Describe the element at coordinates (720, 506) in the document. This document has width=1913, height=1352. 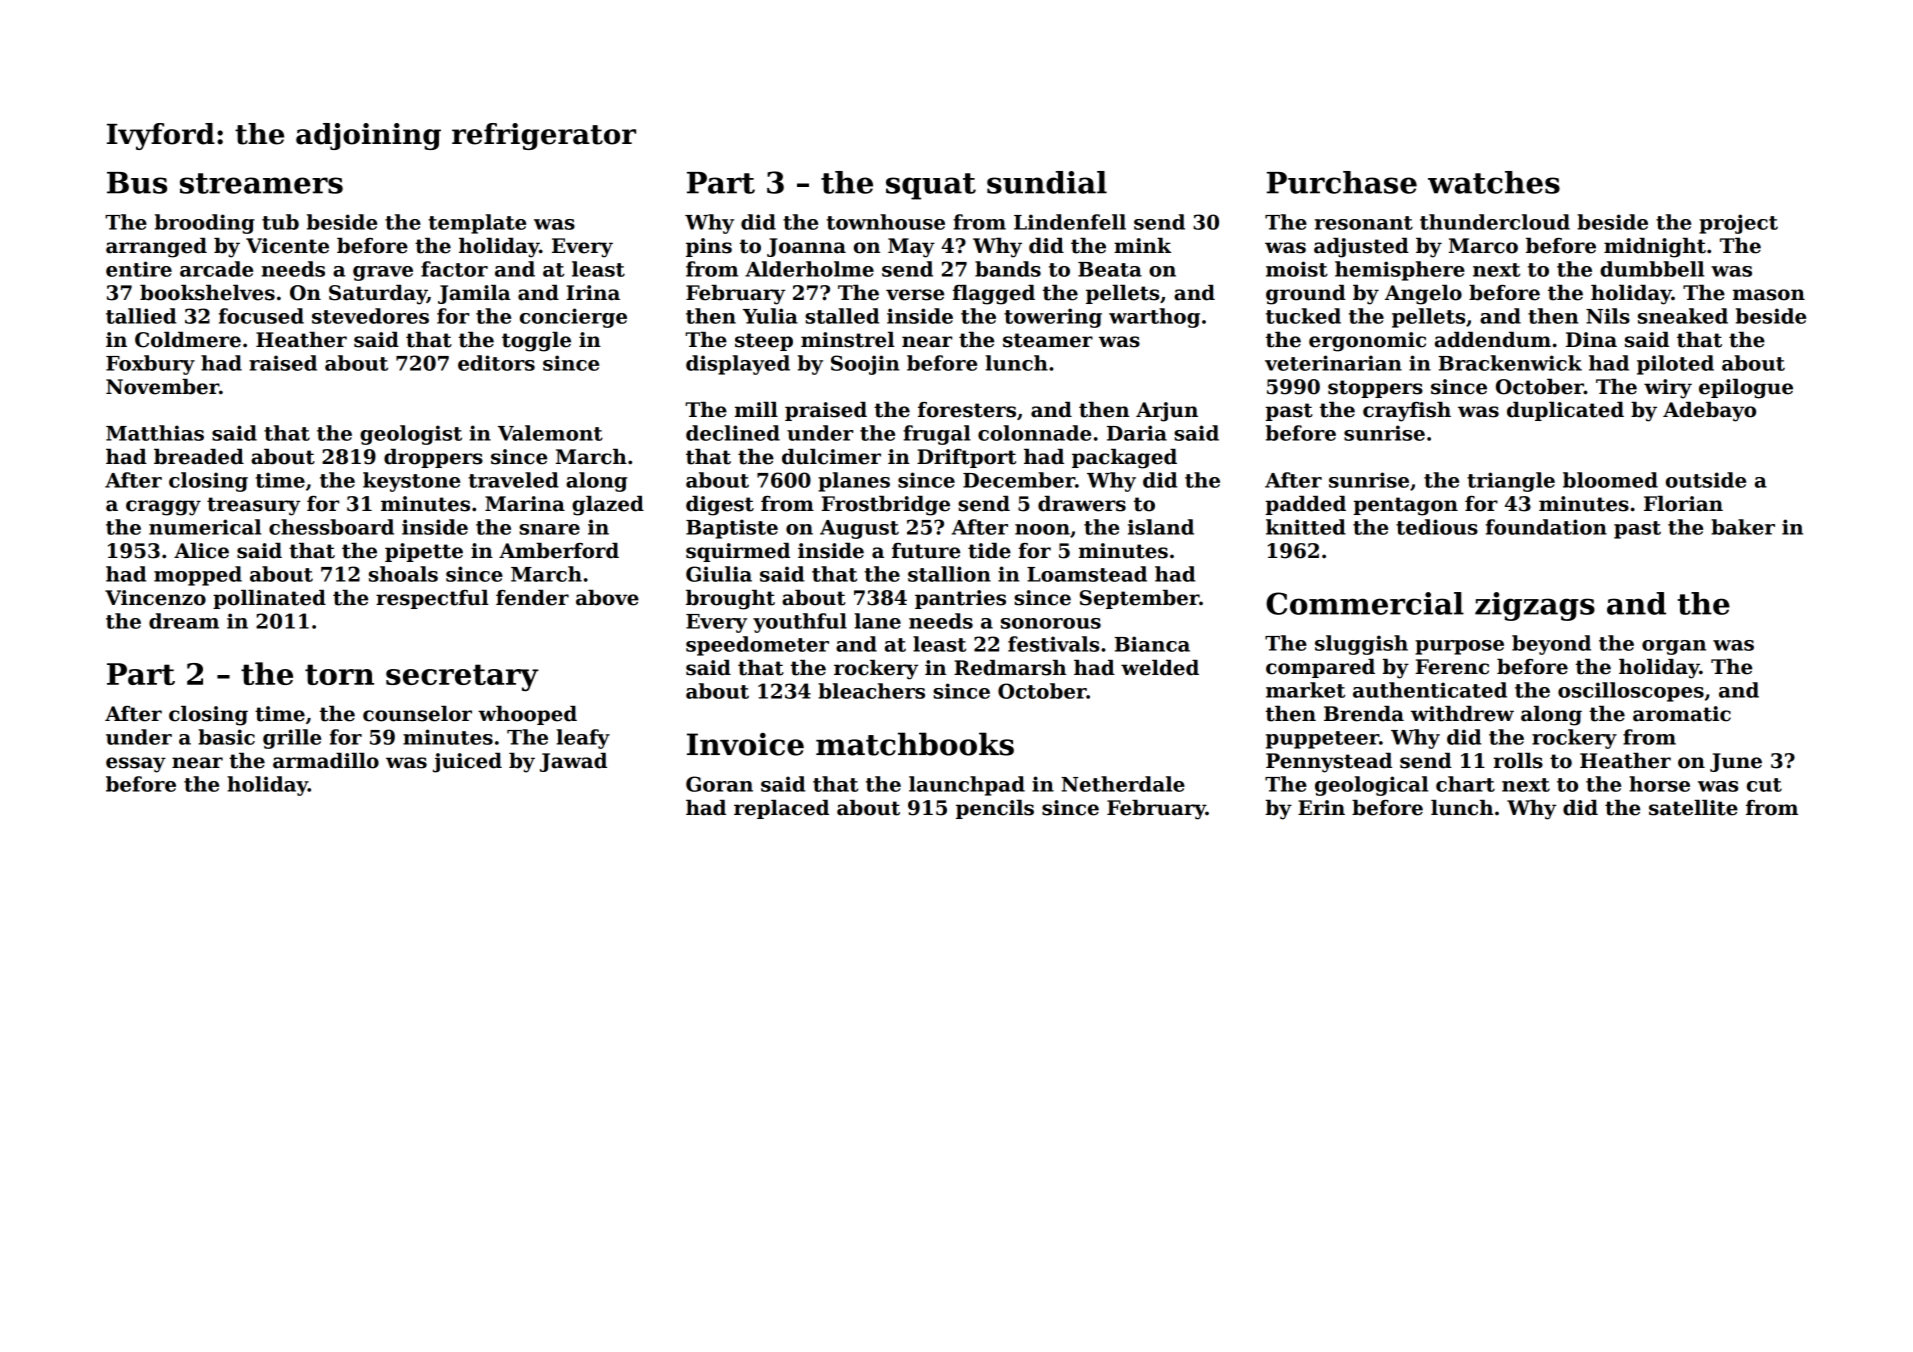
I see `digest` at that location.
